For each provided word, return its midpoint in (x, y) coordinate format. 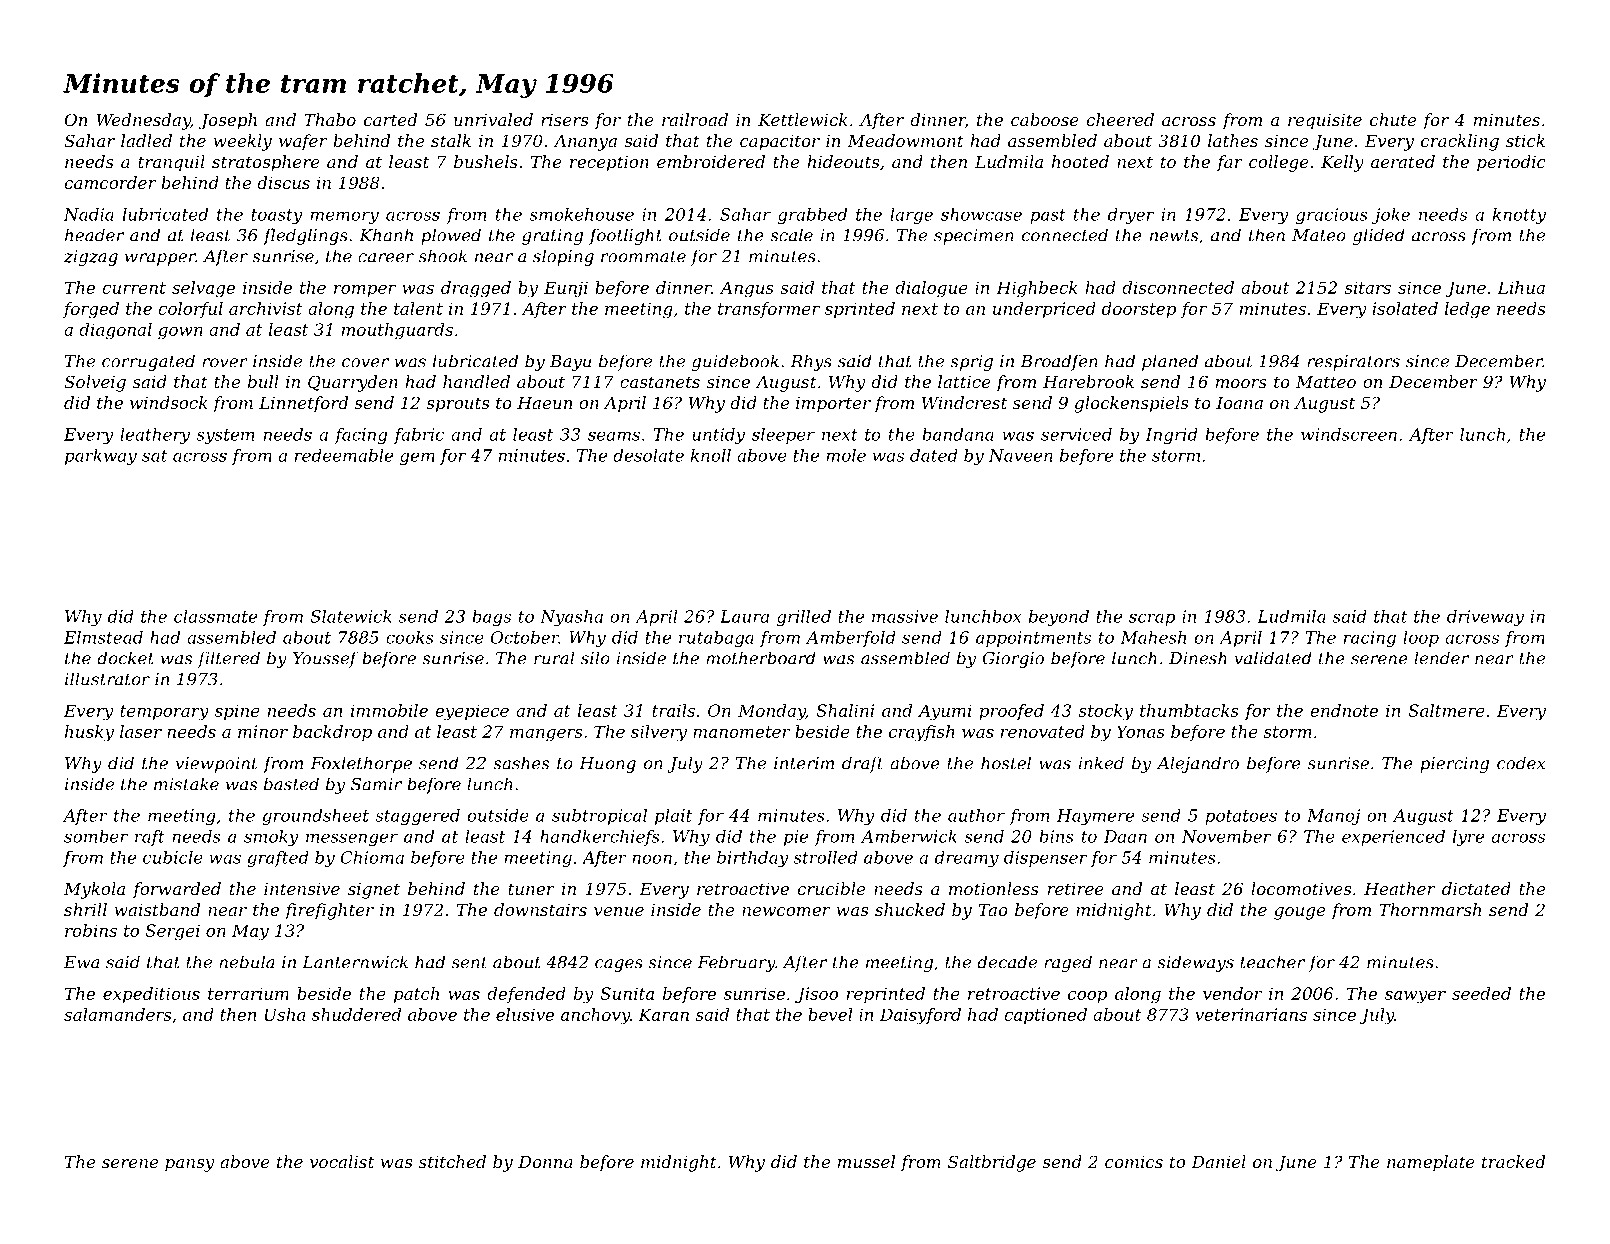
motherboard (761, 658)
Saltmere (1446, 710)
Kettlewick (803, 119)
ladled (146, 140)
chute (1393, 119)
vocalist (342, 1161)
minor (263, 731)
